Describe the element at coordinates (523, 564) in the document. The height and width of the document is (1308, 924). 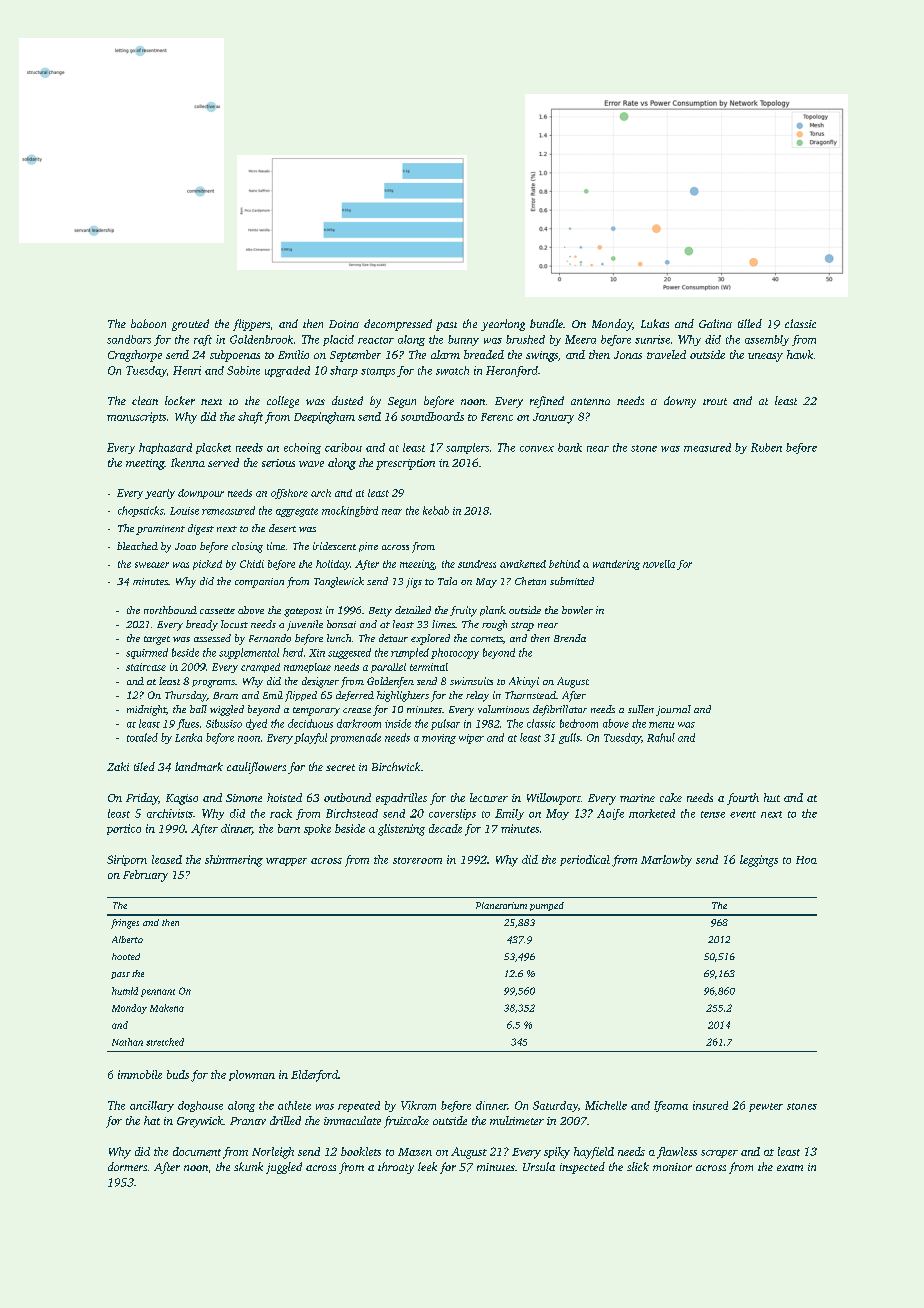
I see `awakened` at that location.
